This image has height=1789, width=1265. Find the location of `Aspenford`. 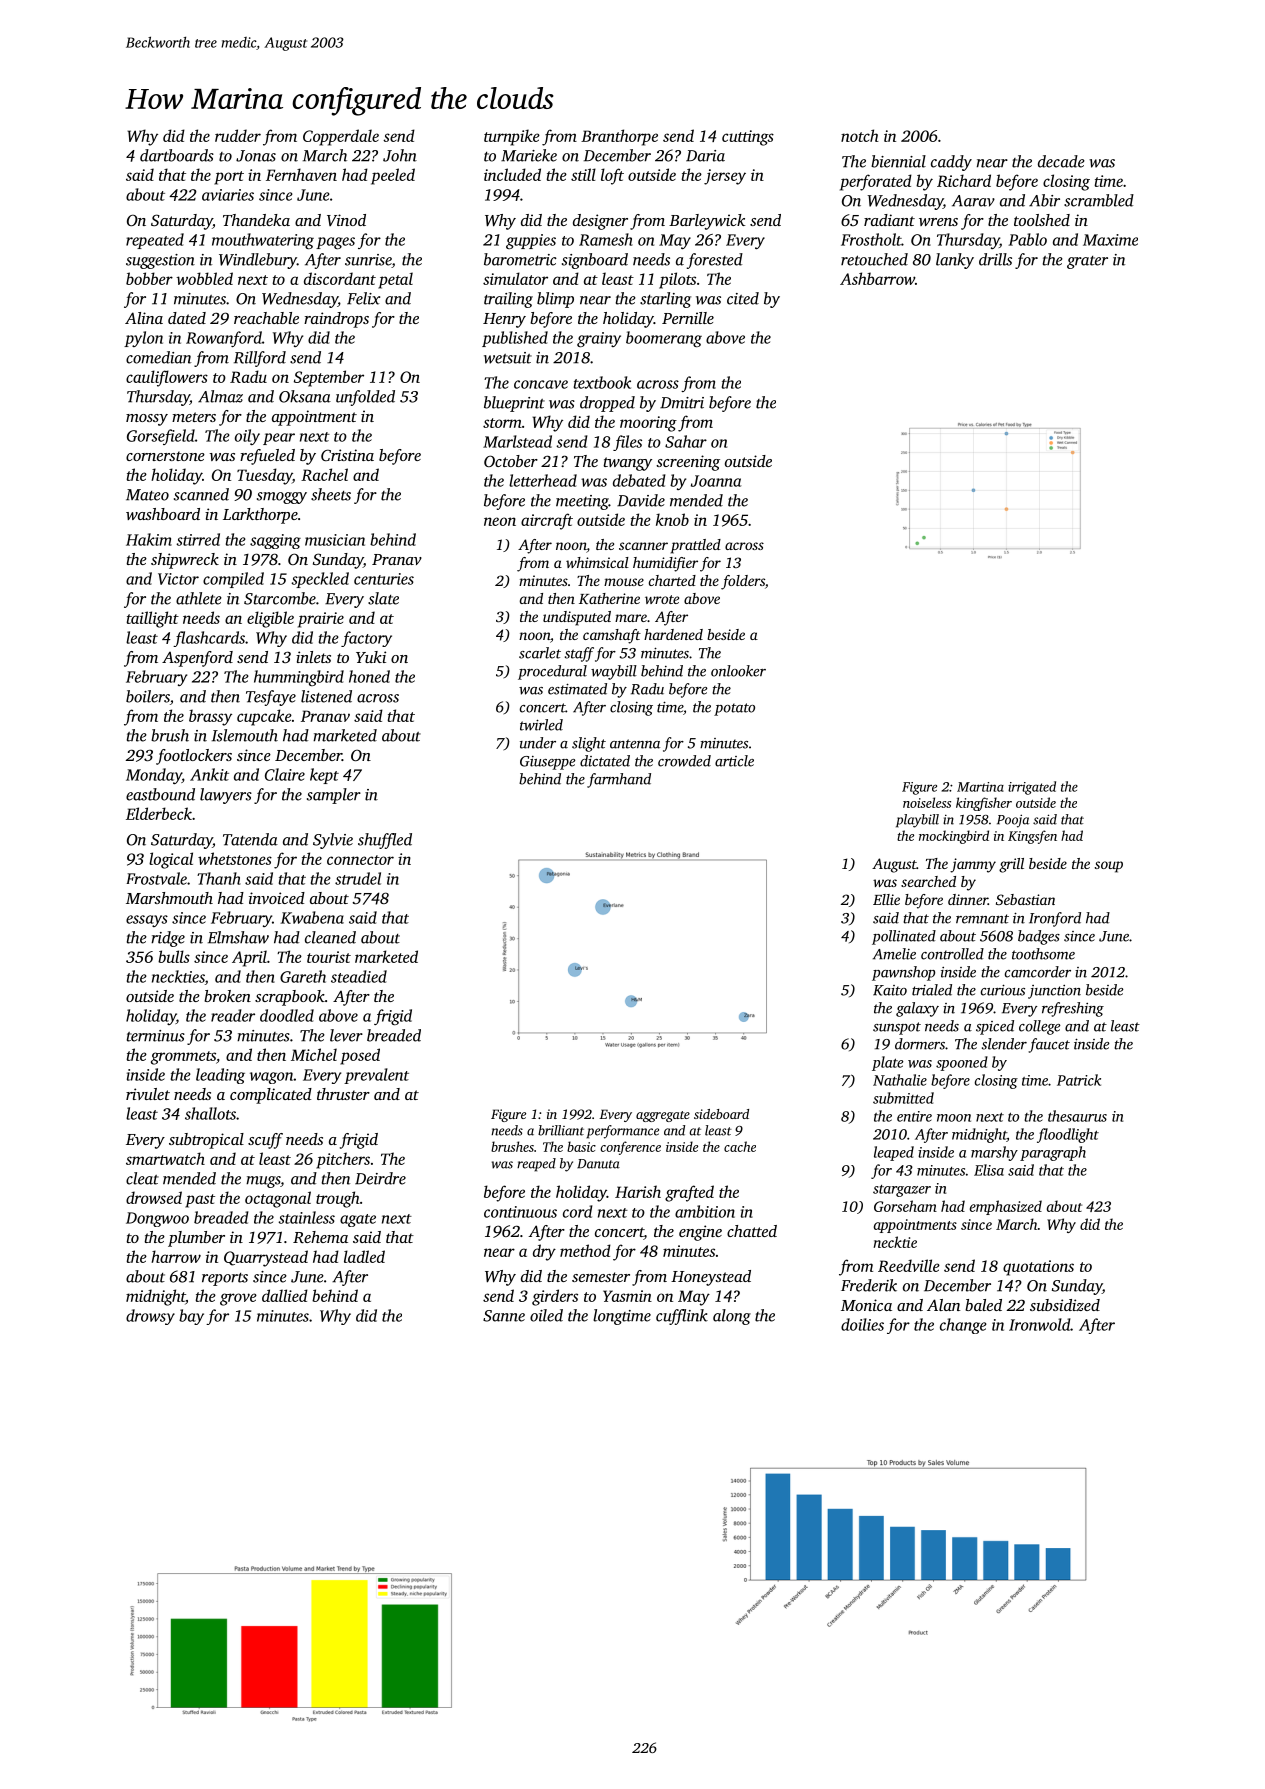

Aspenford is located at coordinates (197, 659).
